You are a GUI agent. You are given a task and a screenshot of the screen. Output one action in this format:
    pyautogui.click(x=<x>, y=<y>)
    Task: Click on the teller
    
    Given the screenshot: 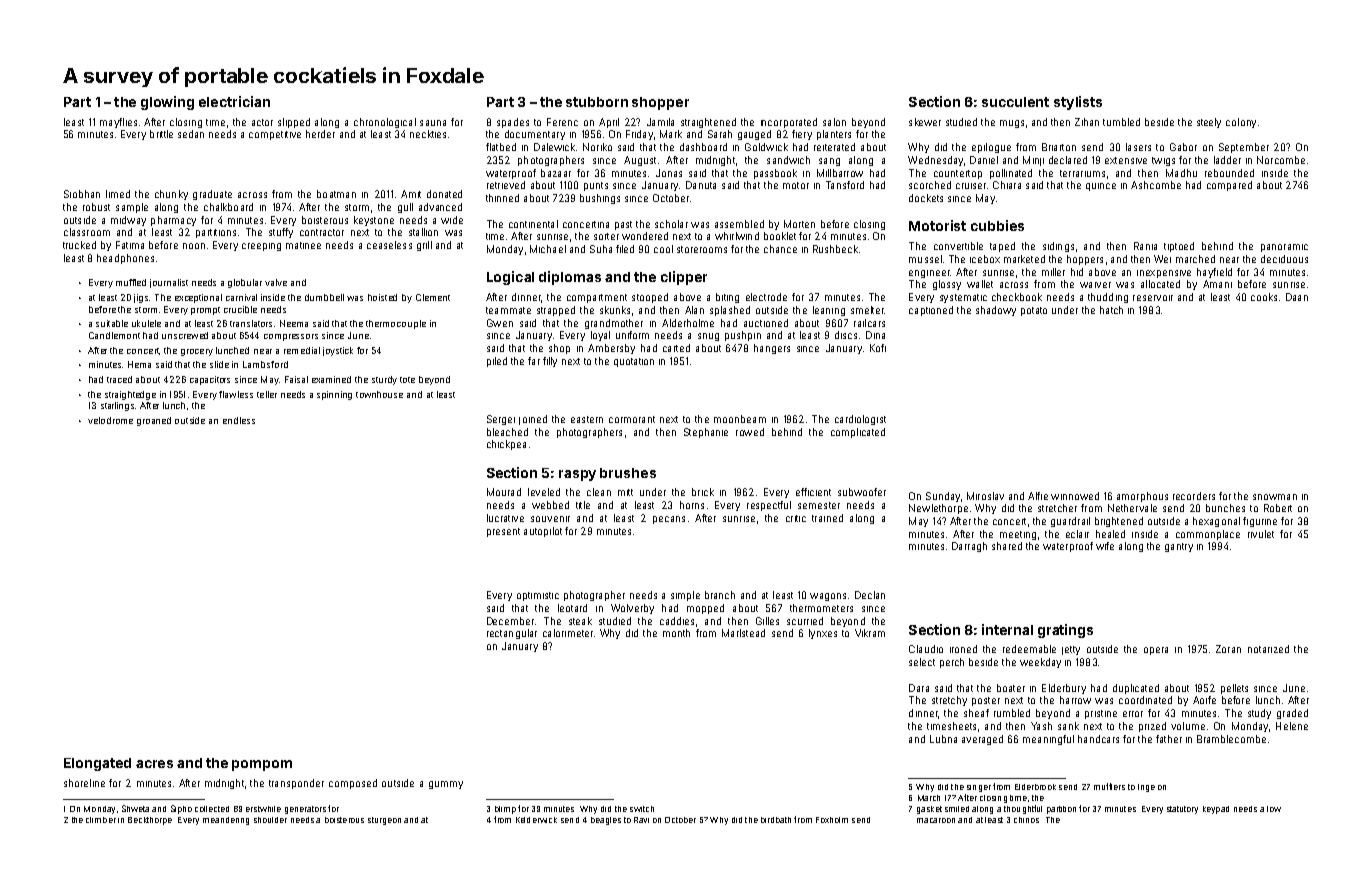 What is the action you would take?
    pyautogui.click(x=267, y=394)
